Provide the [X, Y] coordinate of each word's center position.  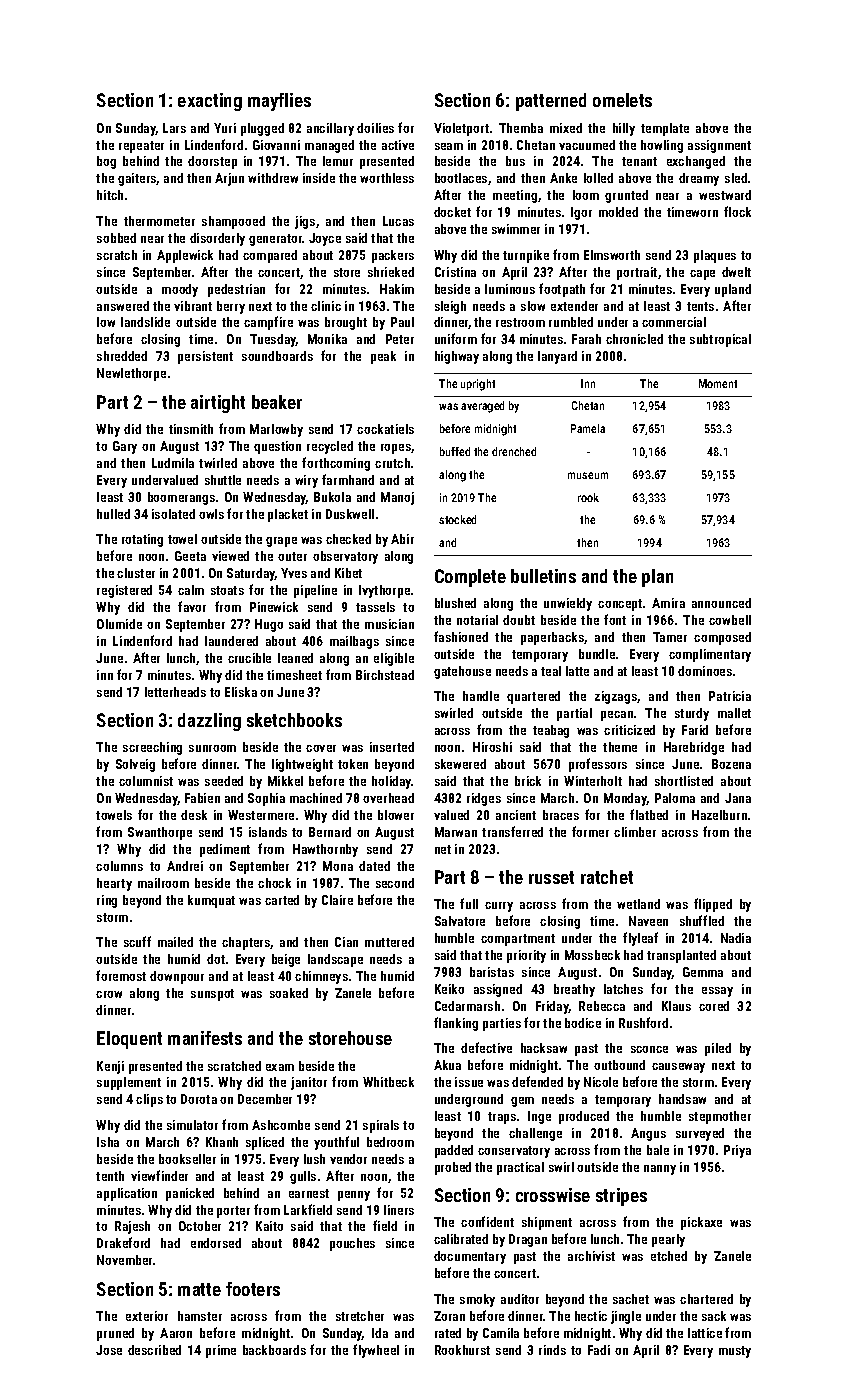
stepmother [720, 1117]
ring [107, 901]
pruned [115, 1334]
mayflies [279, 102]
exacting [210, 102]
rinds [552, 1350]
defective [486, 1047]
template [665, 129]
